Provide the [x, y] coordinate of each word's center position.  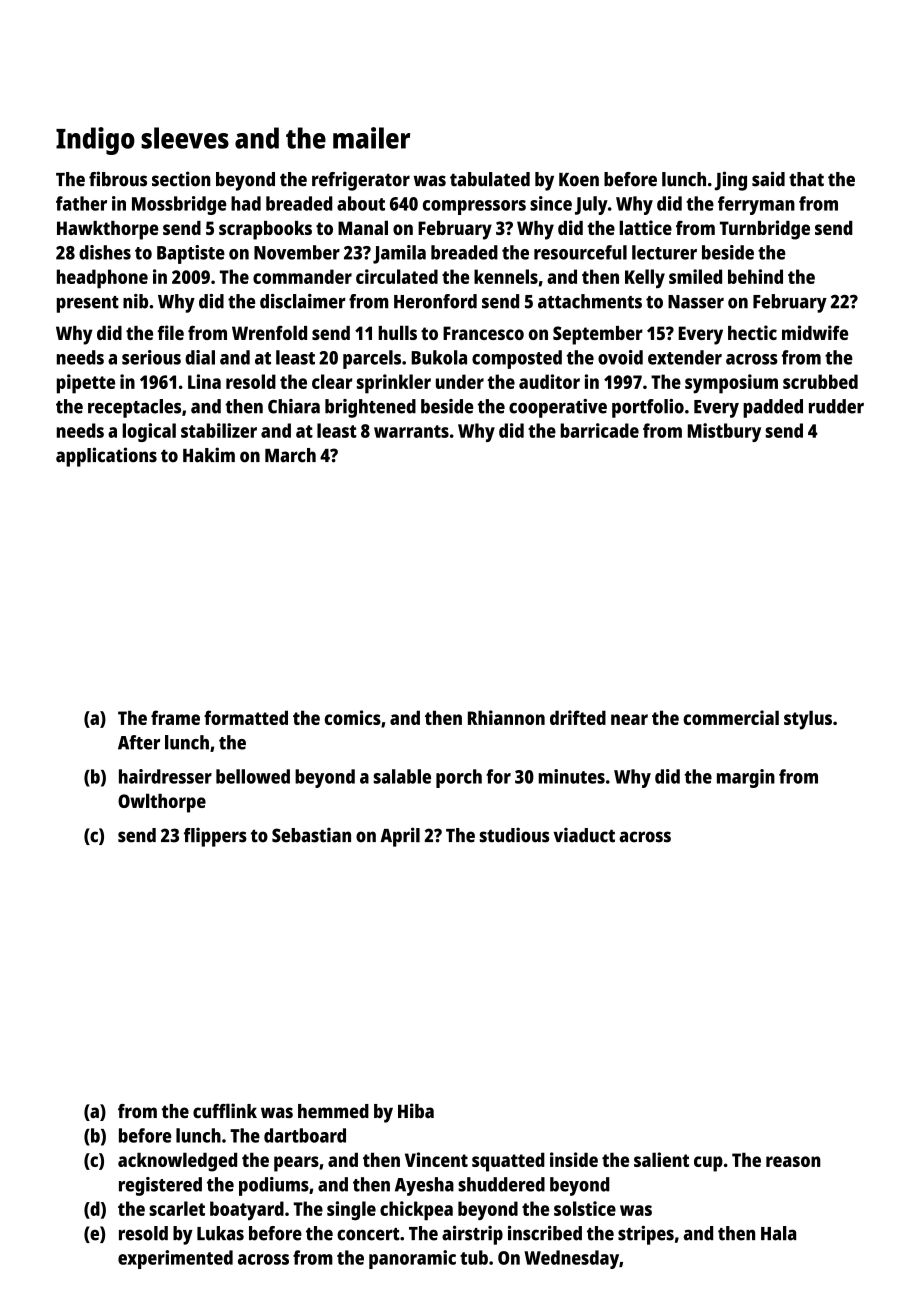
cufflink [225, 1110]
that [806, 179]
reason [793, 1161]
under [460, 381]
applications [106, 457]
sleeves [185, 138]
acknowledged [177, 1162]
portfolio [648, 408]
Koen [579, 180]
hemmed [333, 1111]
